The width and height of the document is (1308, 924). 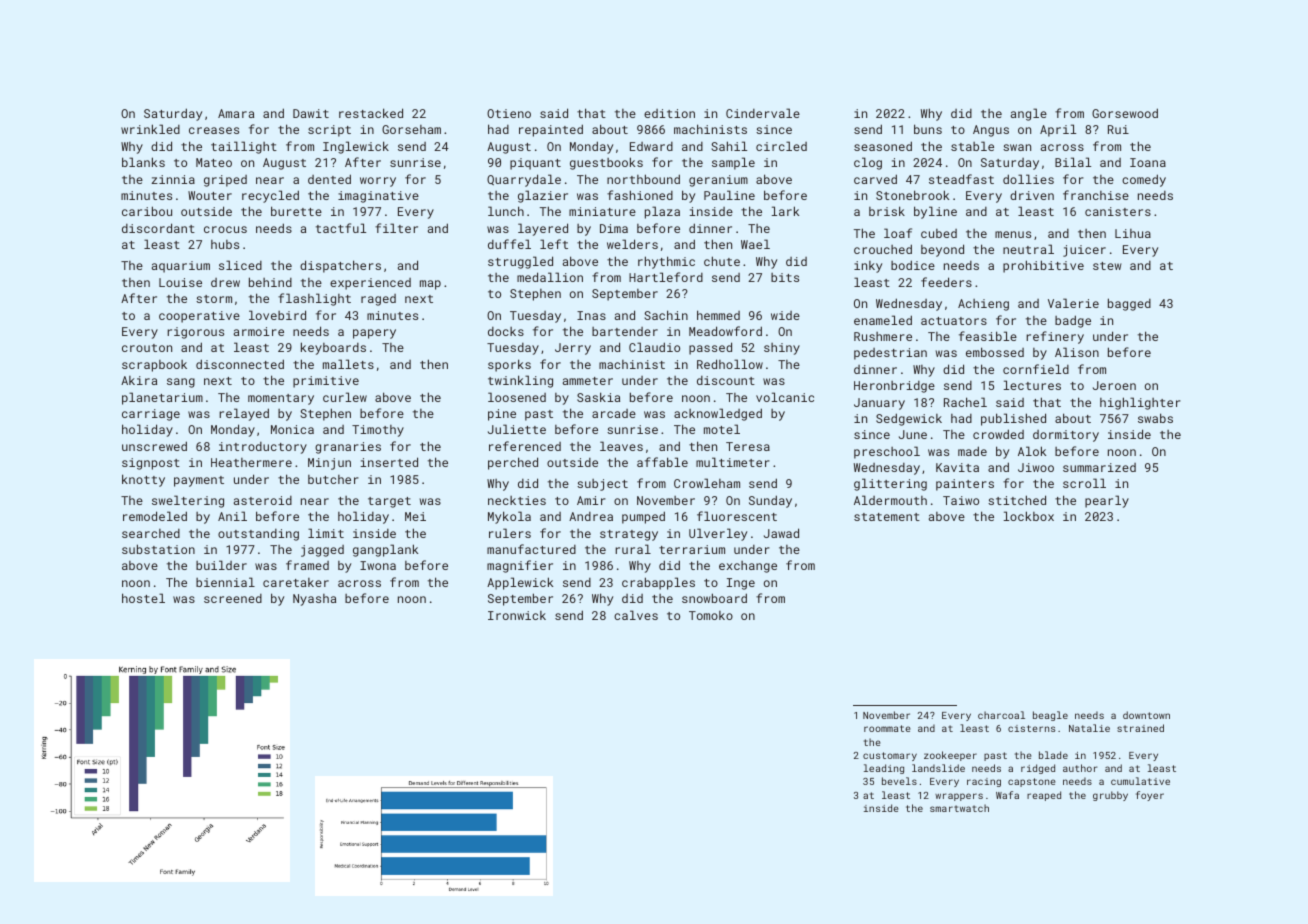 I want to click on Bilal, so click(x=1073, y=162).
